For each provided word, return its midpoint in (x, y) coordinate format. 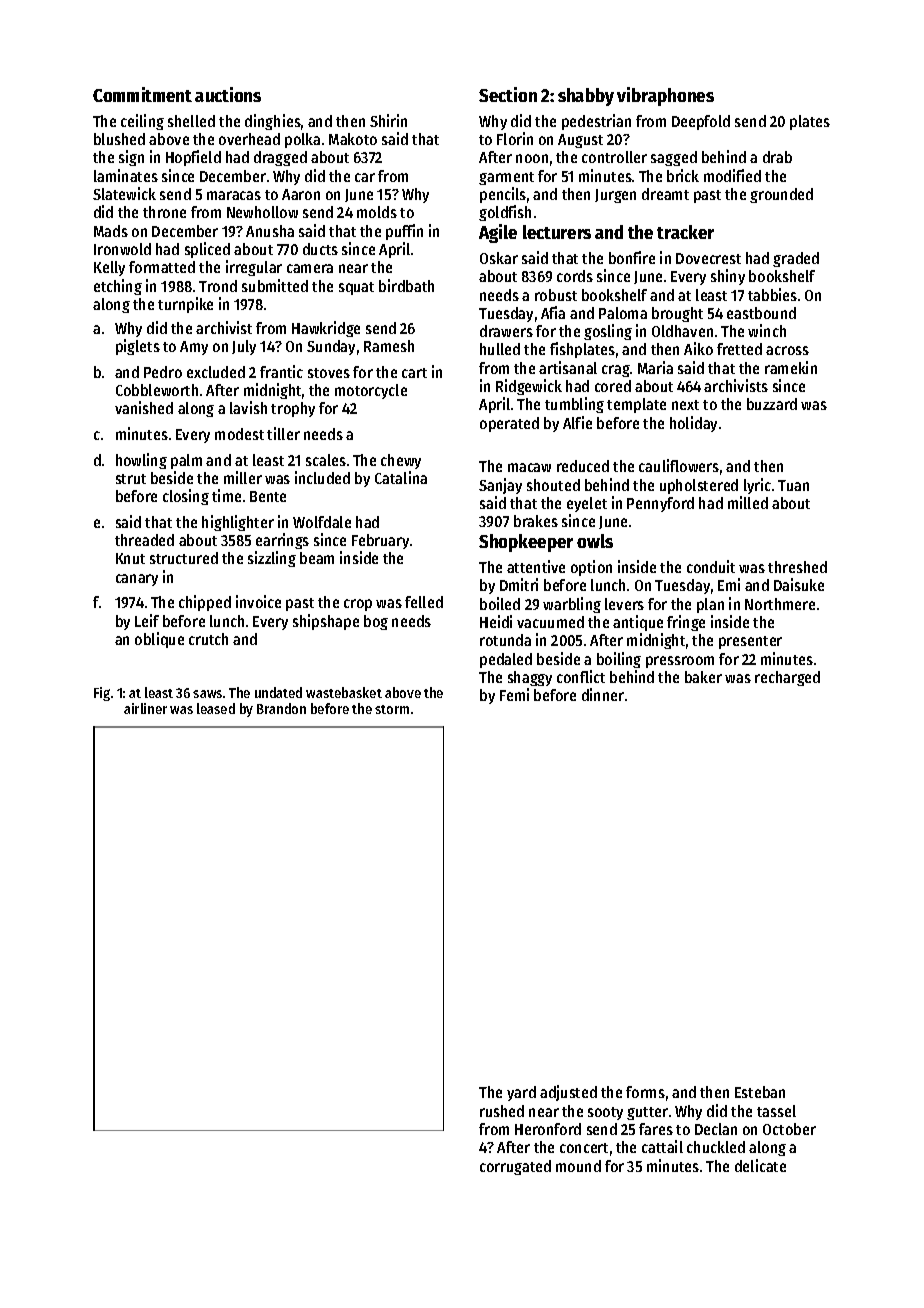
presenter (750, 642)
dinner (603, 694)
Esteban (760, 1092)
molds (377, 212)
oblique (159, 640)
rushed (502, 1111)
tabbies (772, 294)
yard (521, 1093)
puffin (404, 232)
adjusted (568, 1093)
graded (796, 259)
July (244, 347)
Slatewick (124, 193)
